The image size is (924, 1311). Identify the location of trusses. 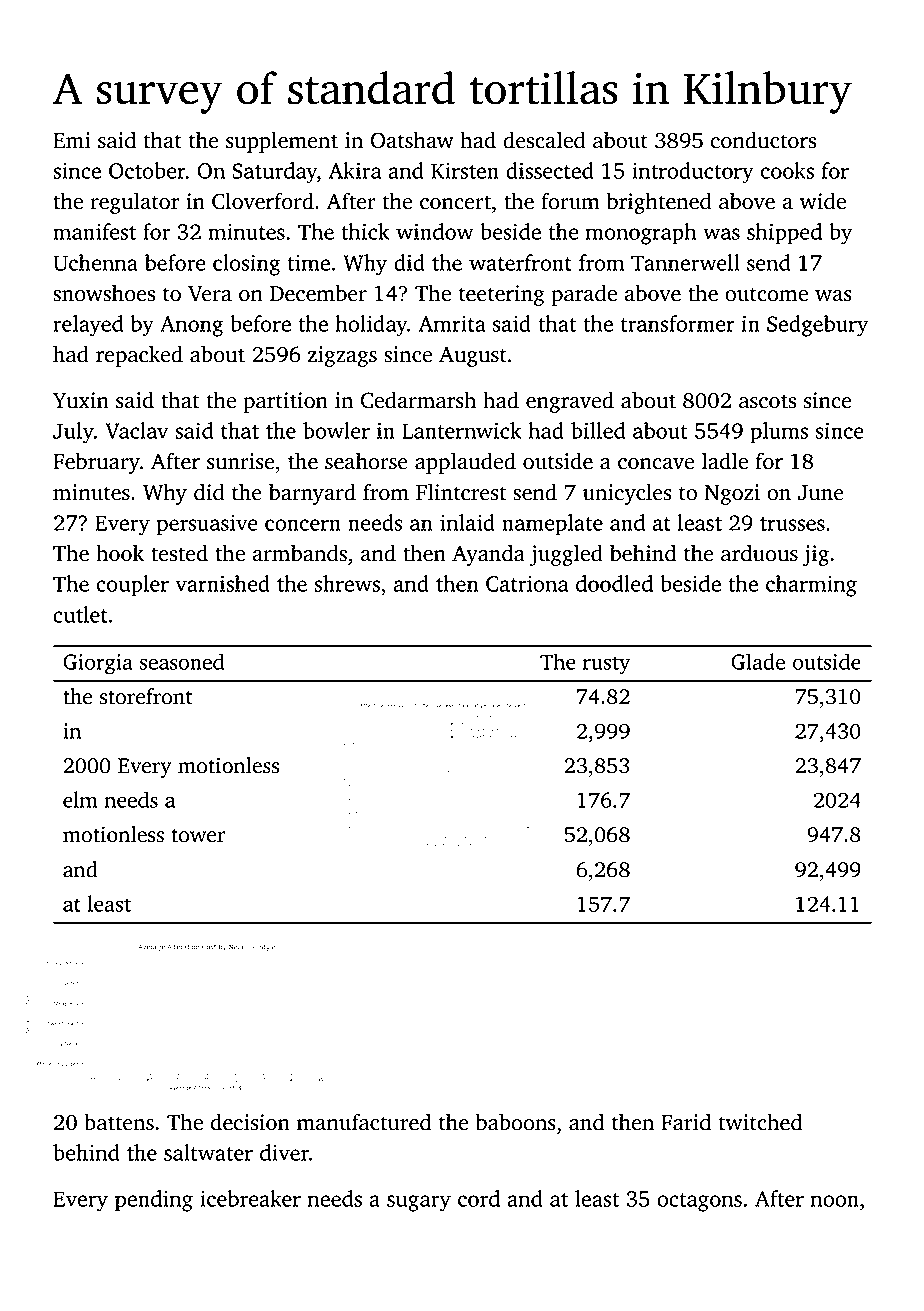
(792, 524).
